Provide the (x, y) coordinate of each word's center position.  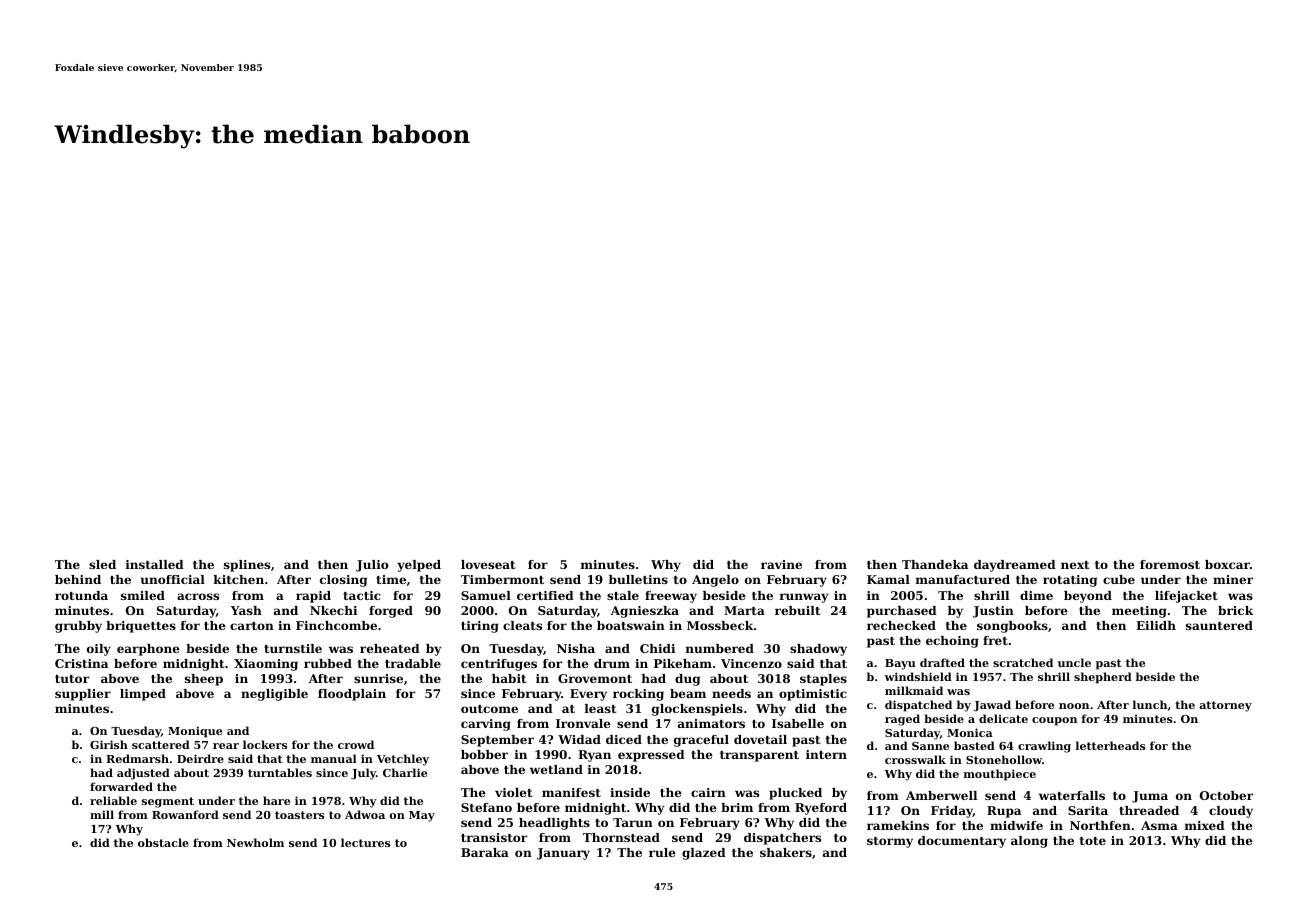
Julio (372, 566)
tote (1093, 841)
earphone (148, 650)
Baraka (485, 852)
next (1075, 565)
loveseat (488, 564)
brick (1235, 610)
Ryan (594, 756)
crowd (356, 744)
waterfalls (1072, 795)
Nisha (576, 648)
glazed (704, 854)
